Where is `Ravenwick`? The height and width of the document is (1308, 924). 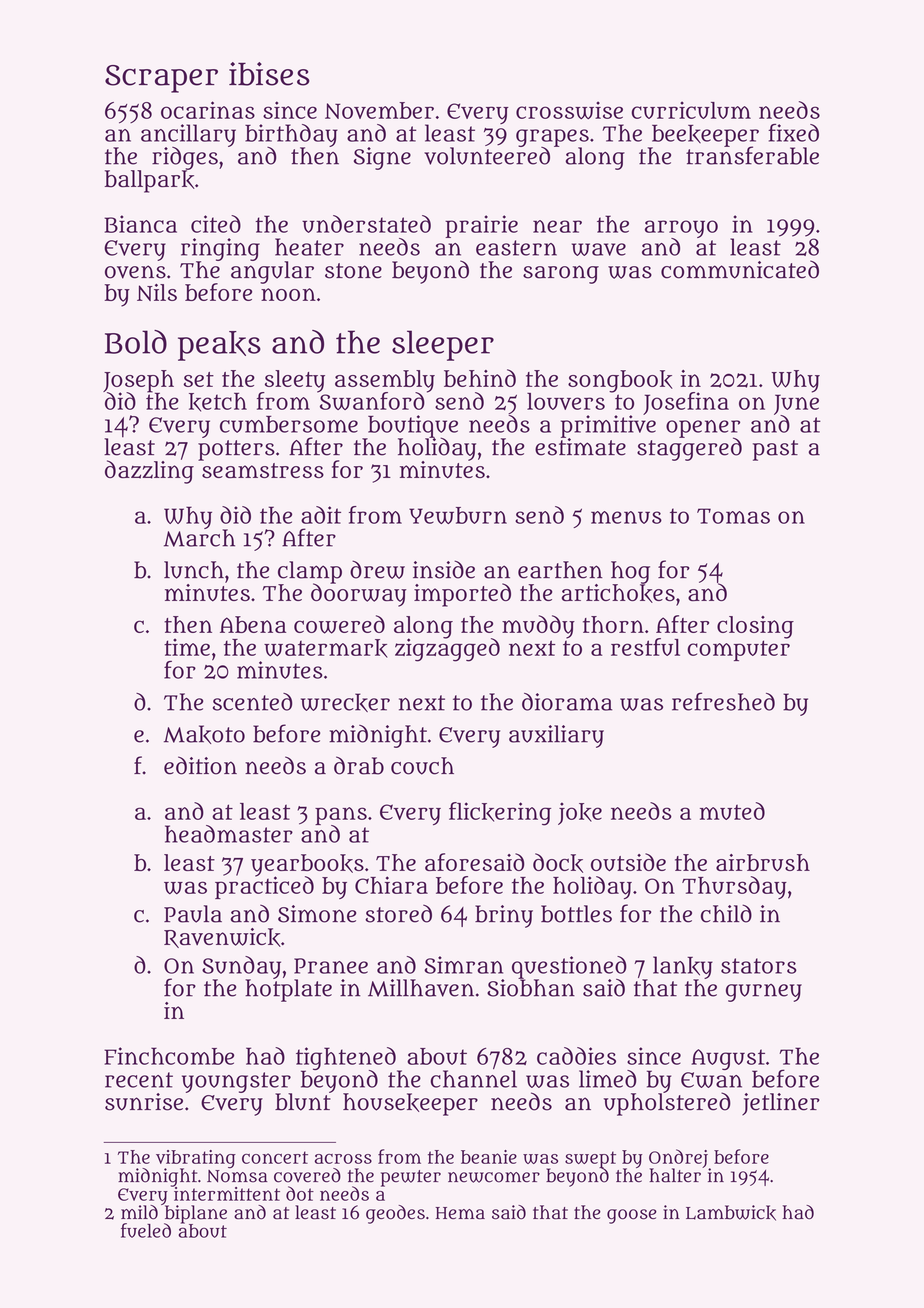
Ravenwick is located at coordinates (222, 938).
